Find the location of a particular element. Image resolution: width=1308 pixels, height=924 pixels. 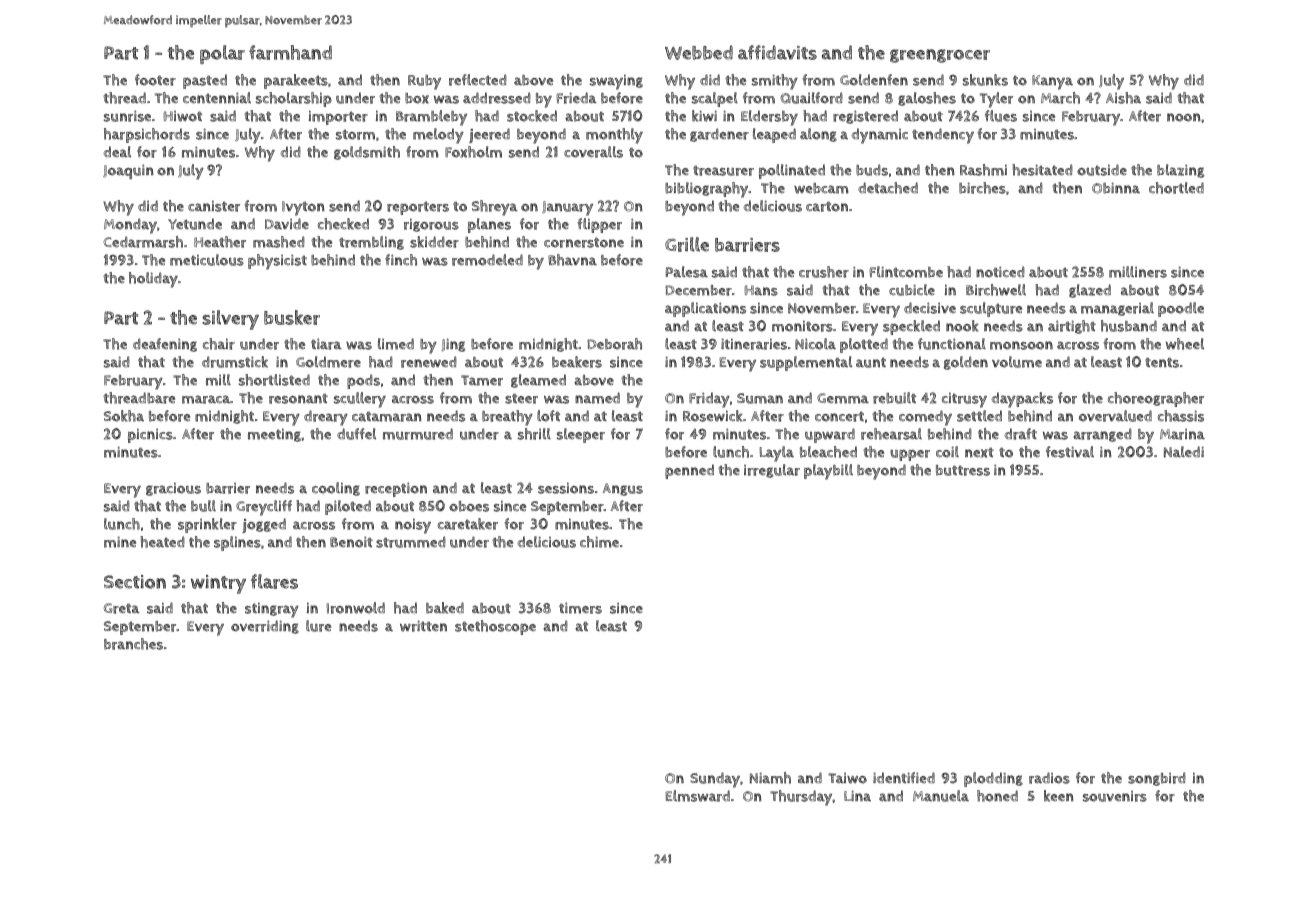

aunt is located at coordinates (871, 362).
